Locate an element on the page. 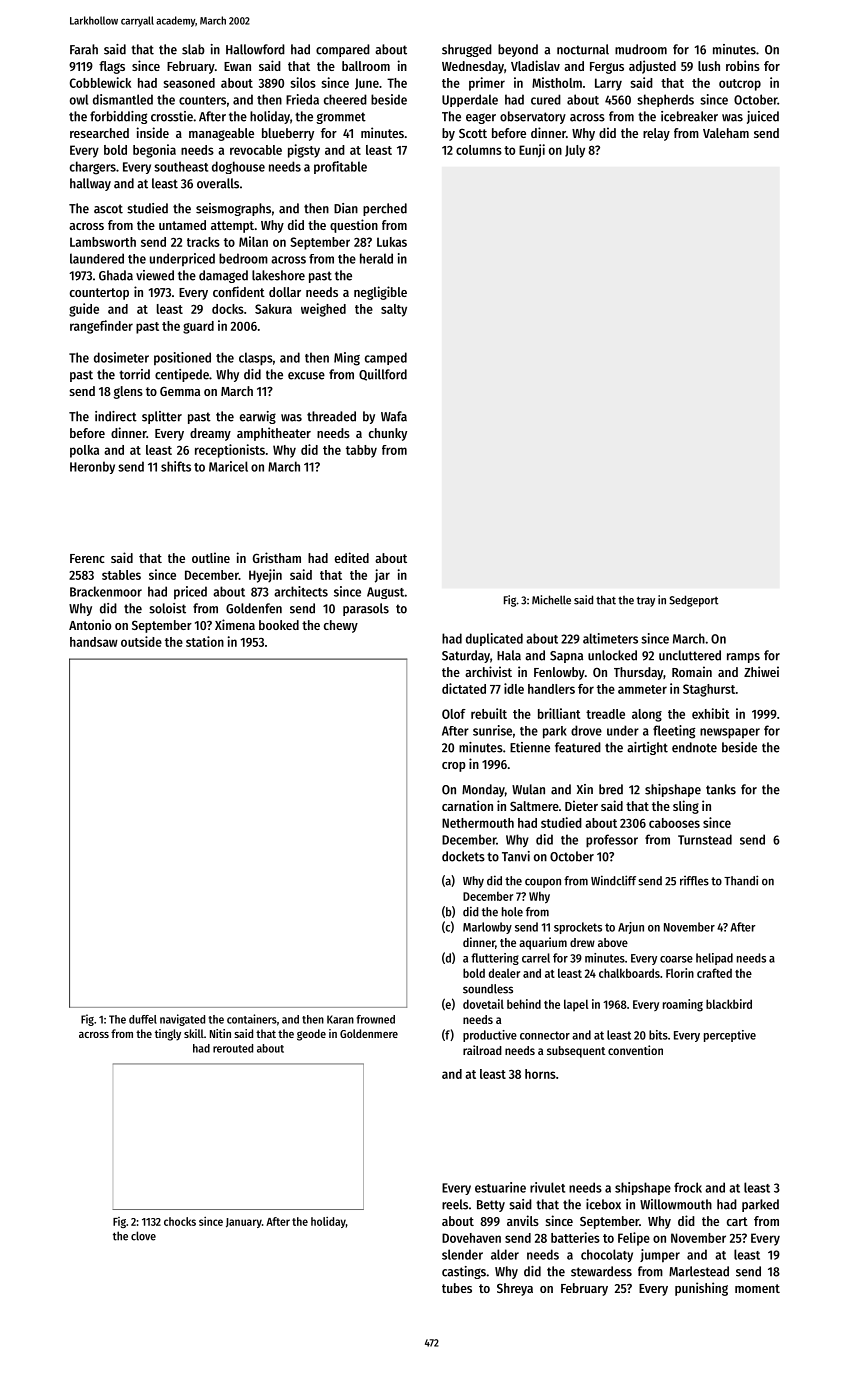 Image resolution: width=849 pixels, height=1400 pixels. salty is located at coordinates (394, 310).
